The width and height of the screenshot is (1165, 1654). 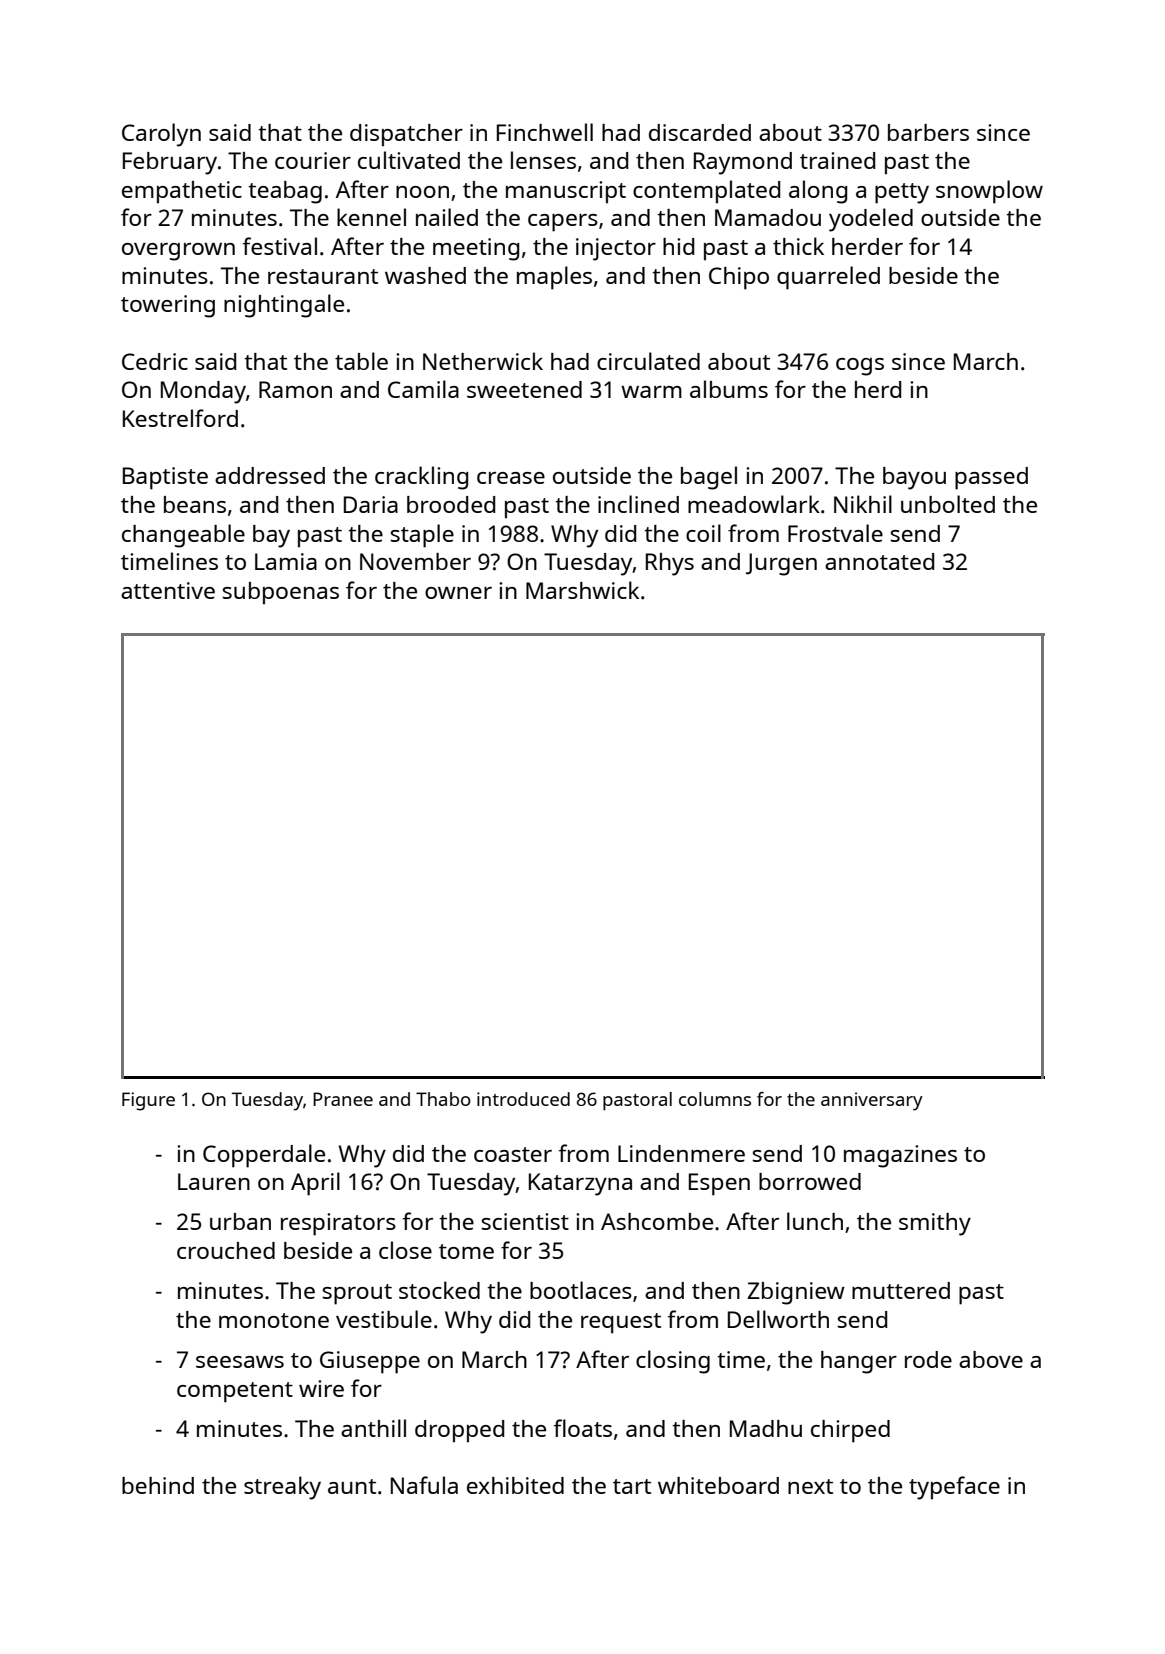 I want to click on exhibited, so click(x=515, y=1485).
